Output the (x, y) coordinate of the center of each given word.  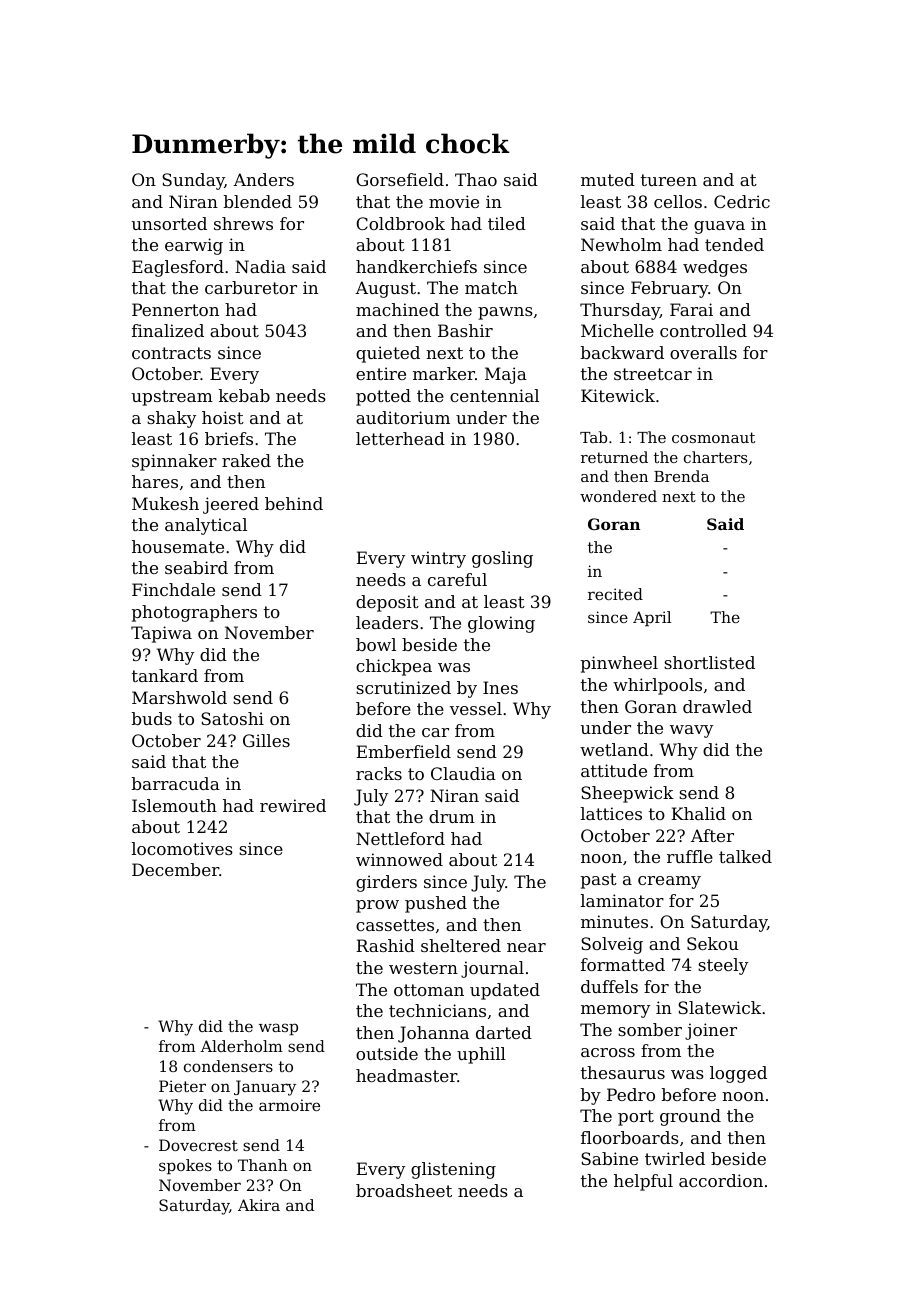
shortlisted (709, 662)
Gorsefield (400, 179)
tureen (669, 180)
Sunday (193, 181)
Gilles (266, 740)
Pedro (631, 1094)
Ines (500, 687)
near (526, 947)
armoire (289, 1105)
